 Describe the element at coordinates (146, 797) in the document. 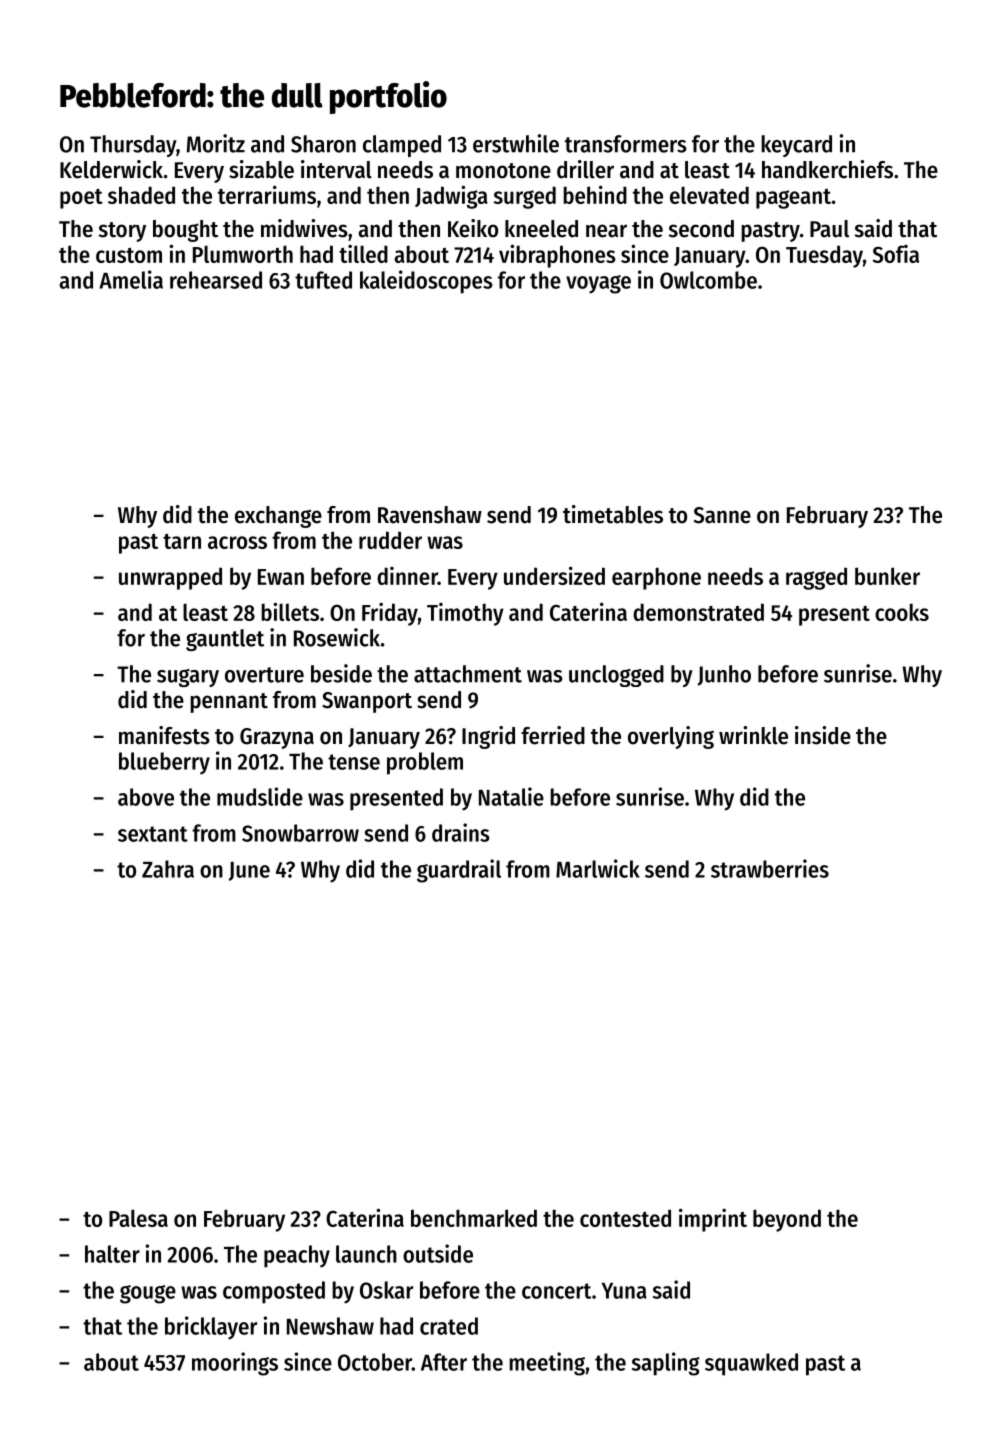

I see `above` at that location.
